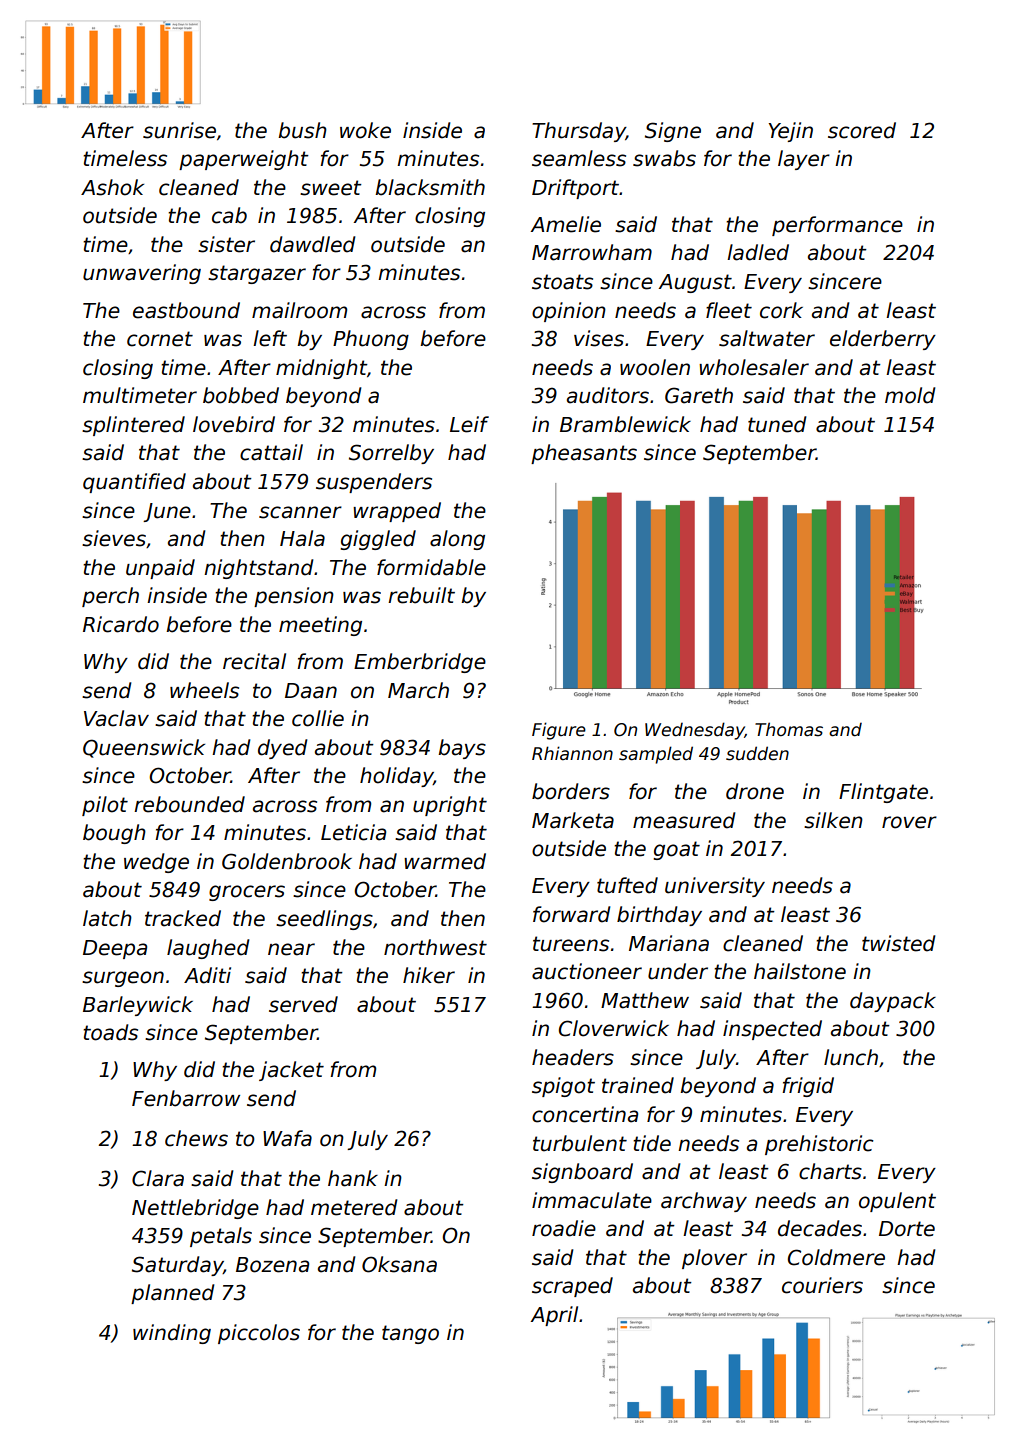  I want to click on Leif, so click(469, 424).
